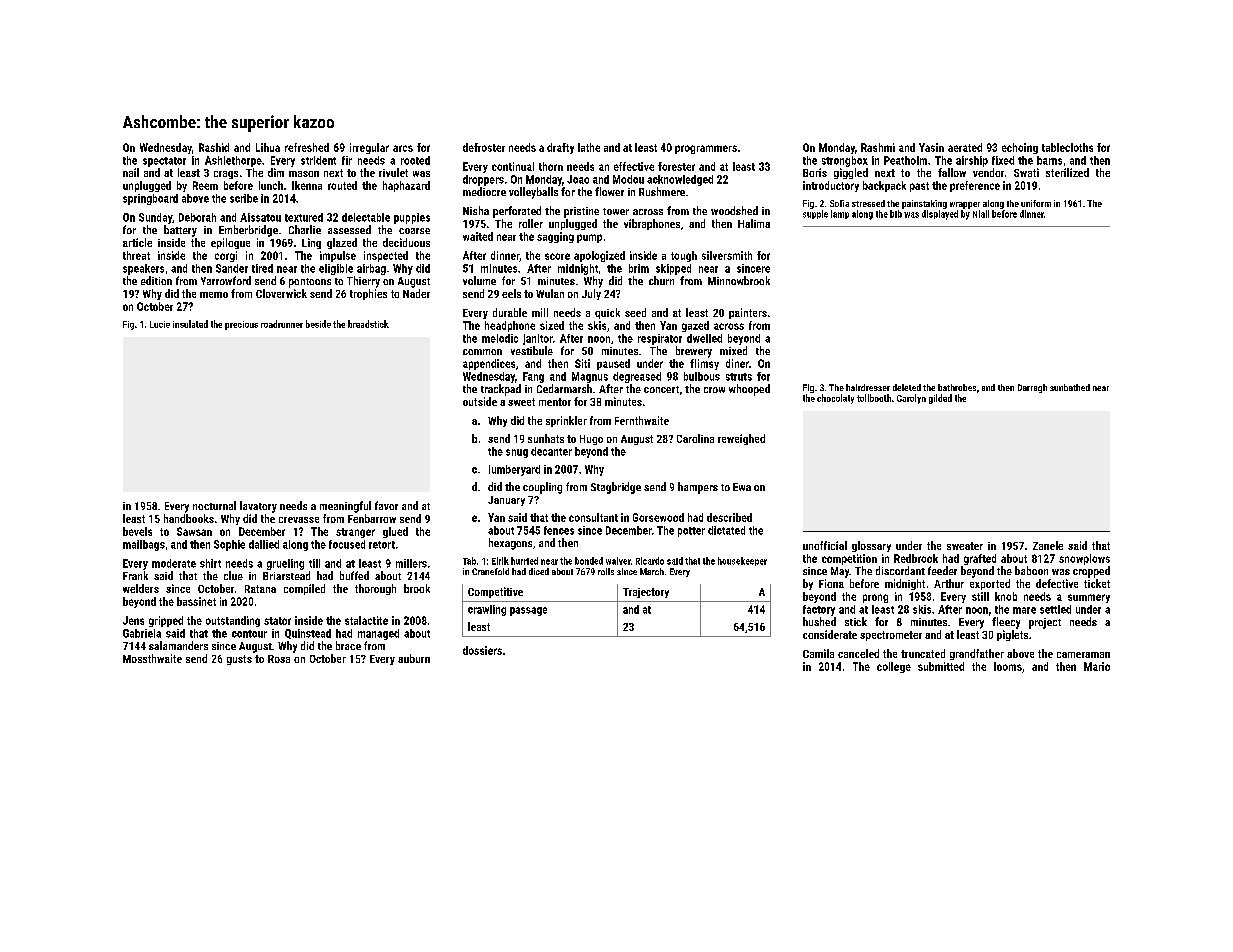  I want to click on strident, so click(318, 160).
